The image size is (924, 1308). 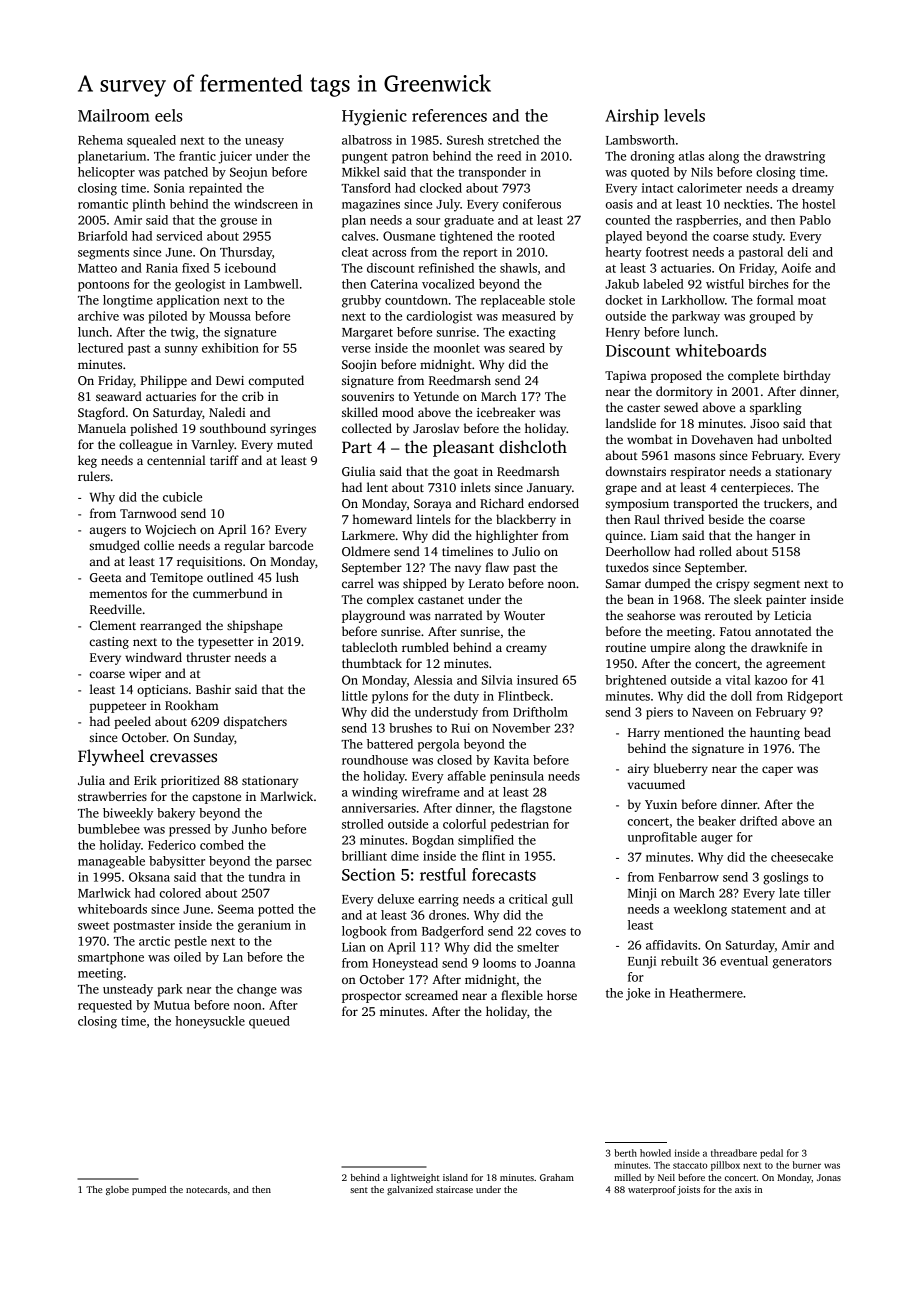 What do you see at coordinates (455, 1177) in the page?
I see `island` at bounding box center [455, 1177].
